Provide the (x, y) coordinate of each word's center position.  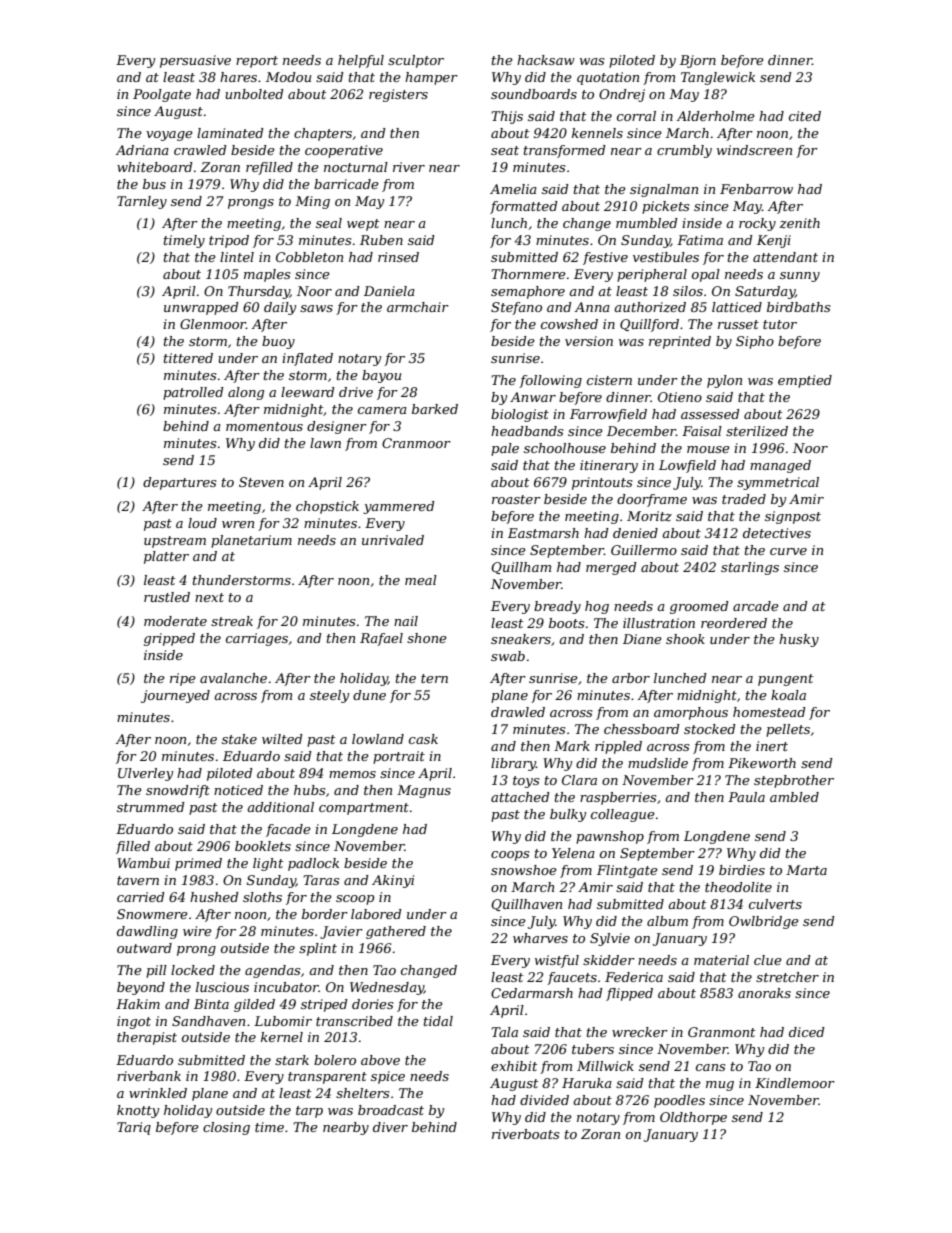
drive (356, 392)
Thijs (507, 117)
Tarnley (142, 202)
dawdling (147, 932)
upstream (175, 542)
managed (780, 466)
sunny (800, 277)
